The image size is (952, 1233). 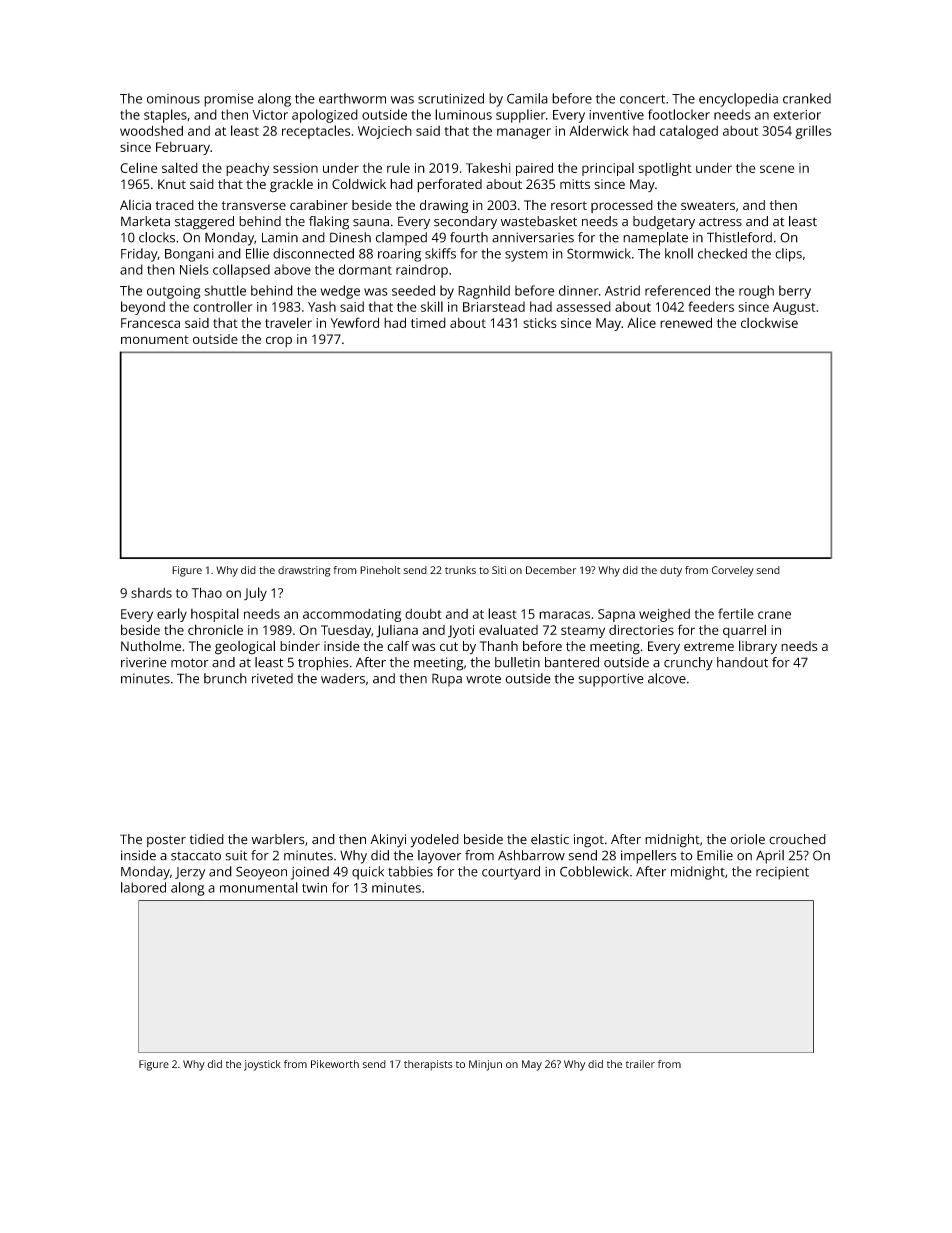 I want to click on library, so click(x=758, y=647).
